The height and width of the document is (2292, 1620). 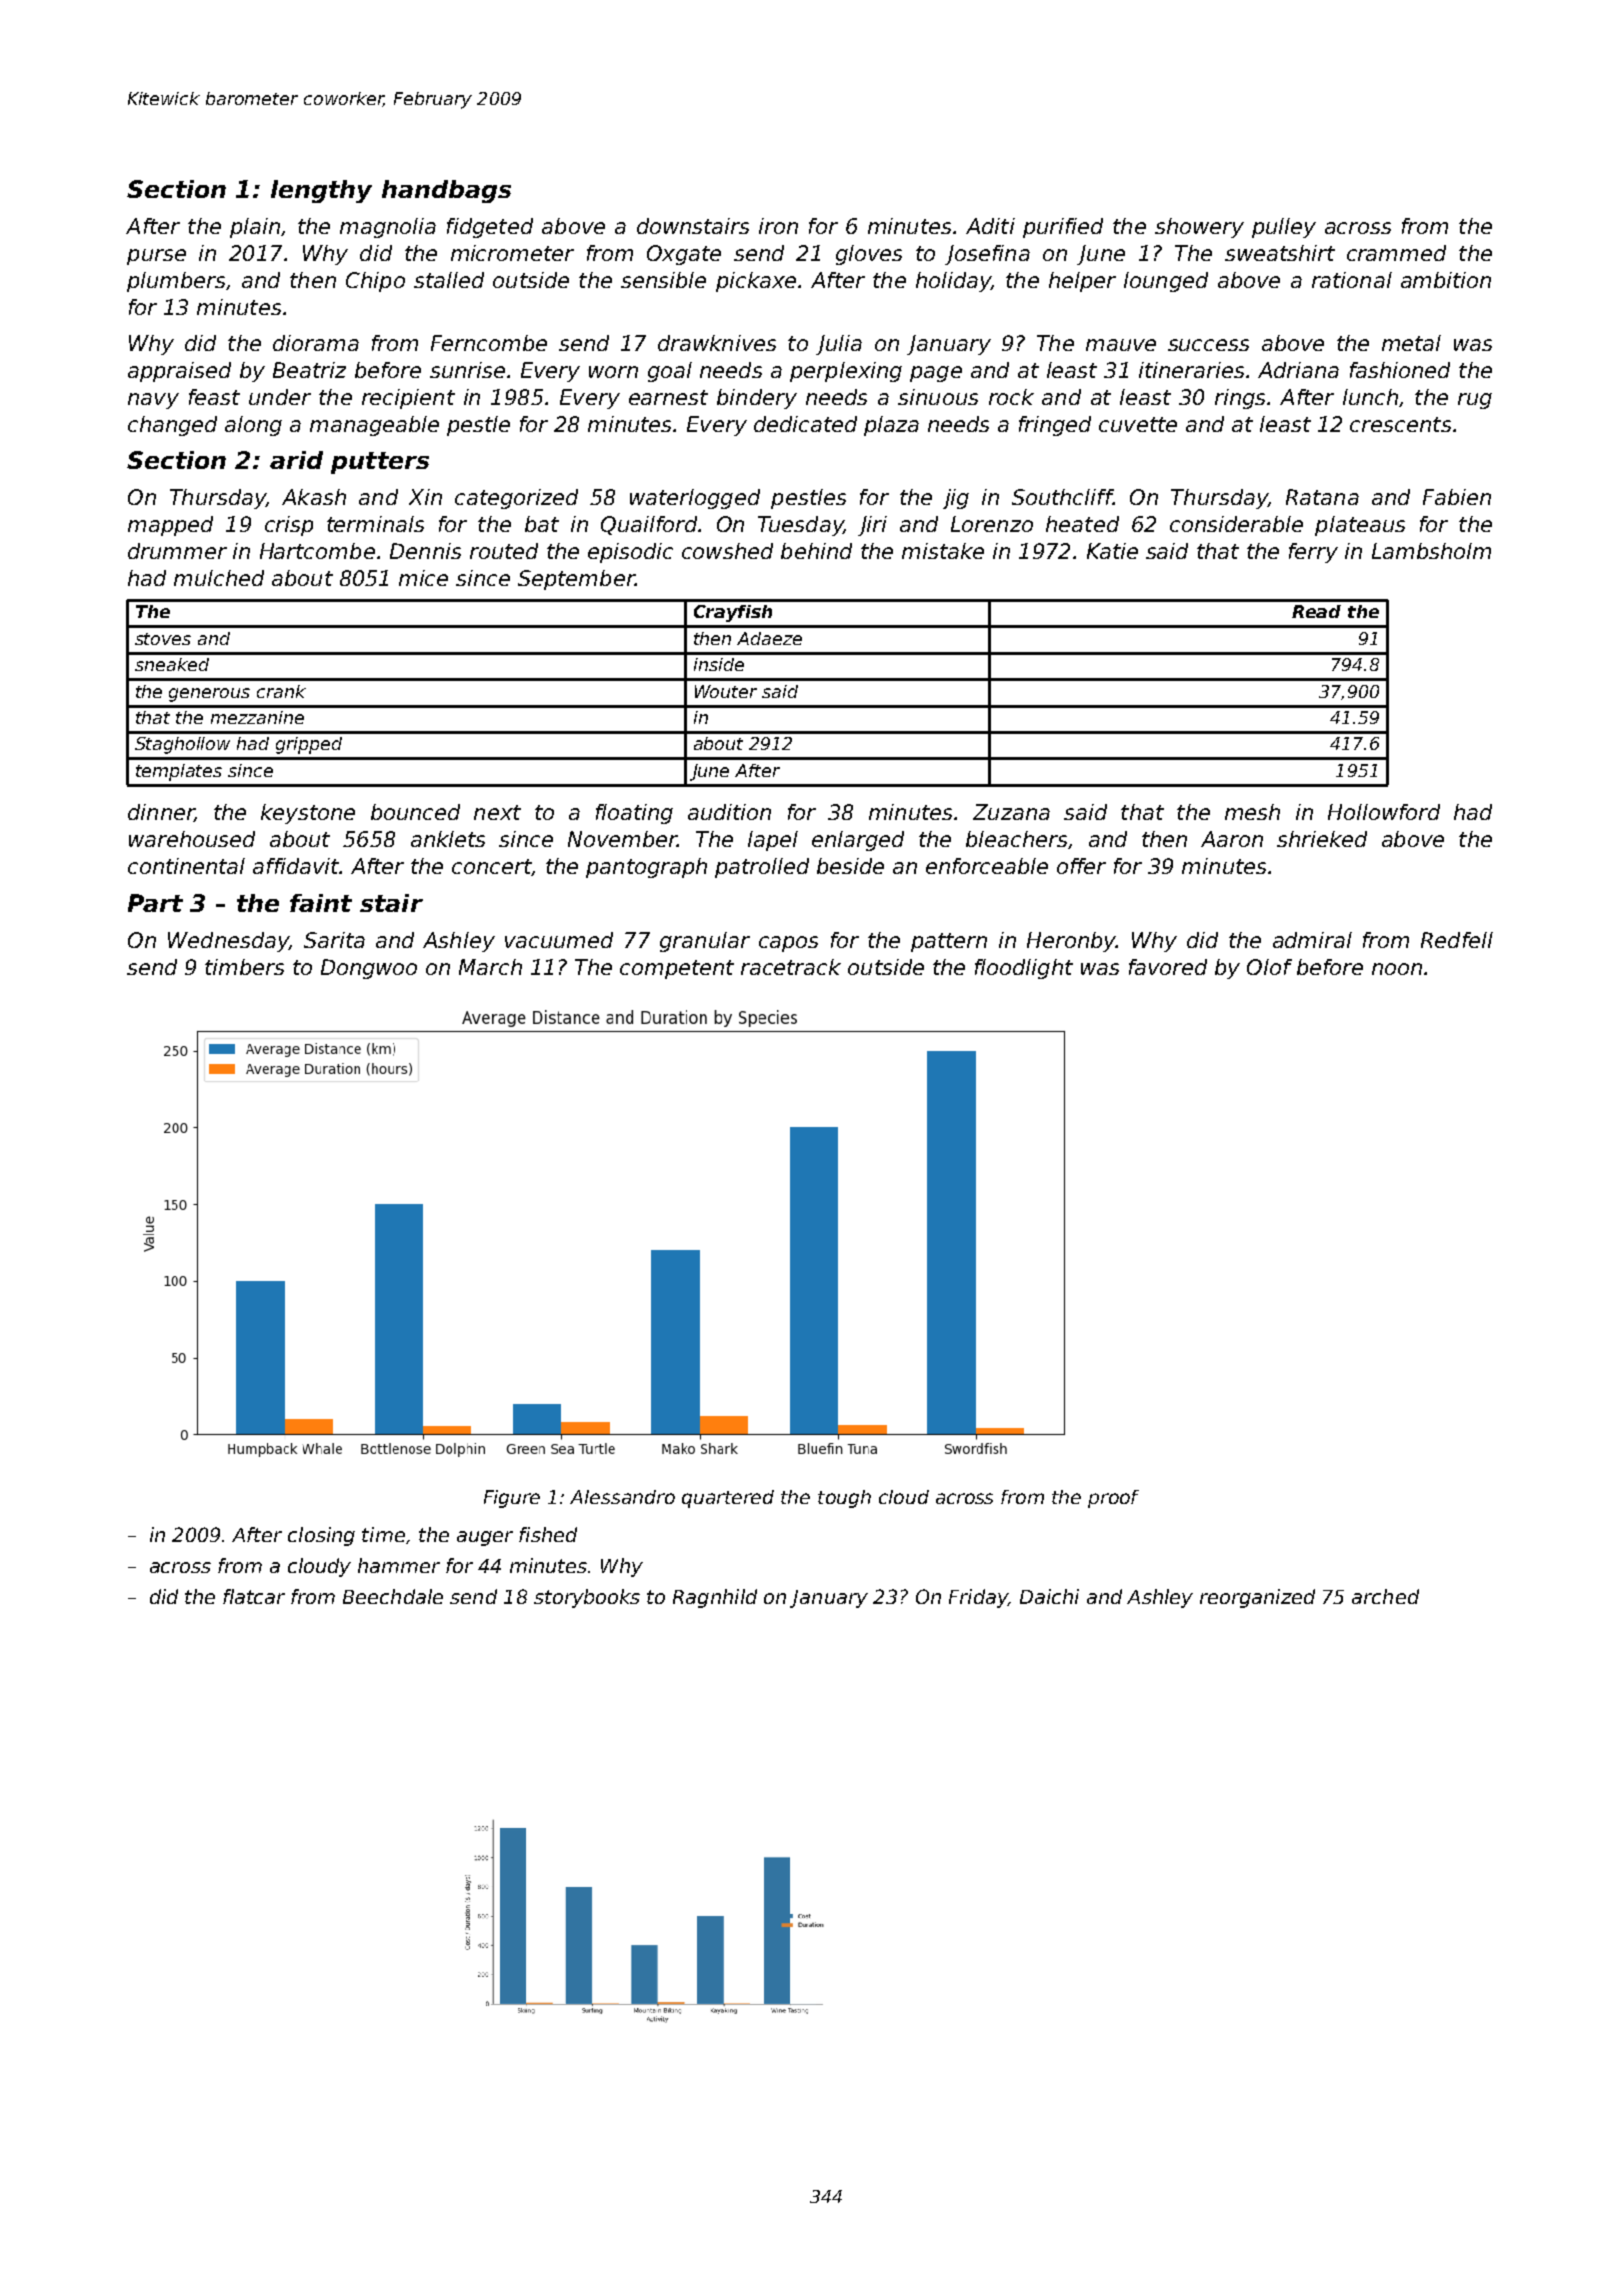 I want to click on rings, so click(x=1240, y=399).
